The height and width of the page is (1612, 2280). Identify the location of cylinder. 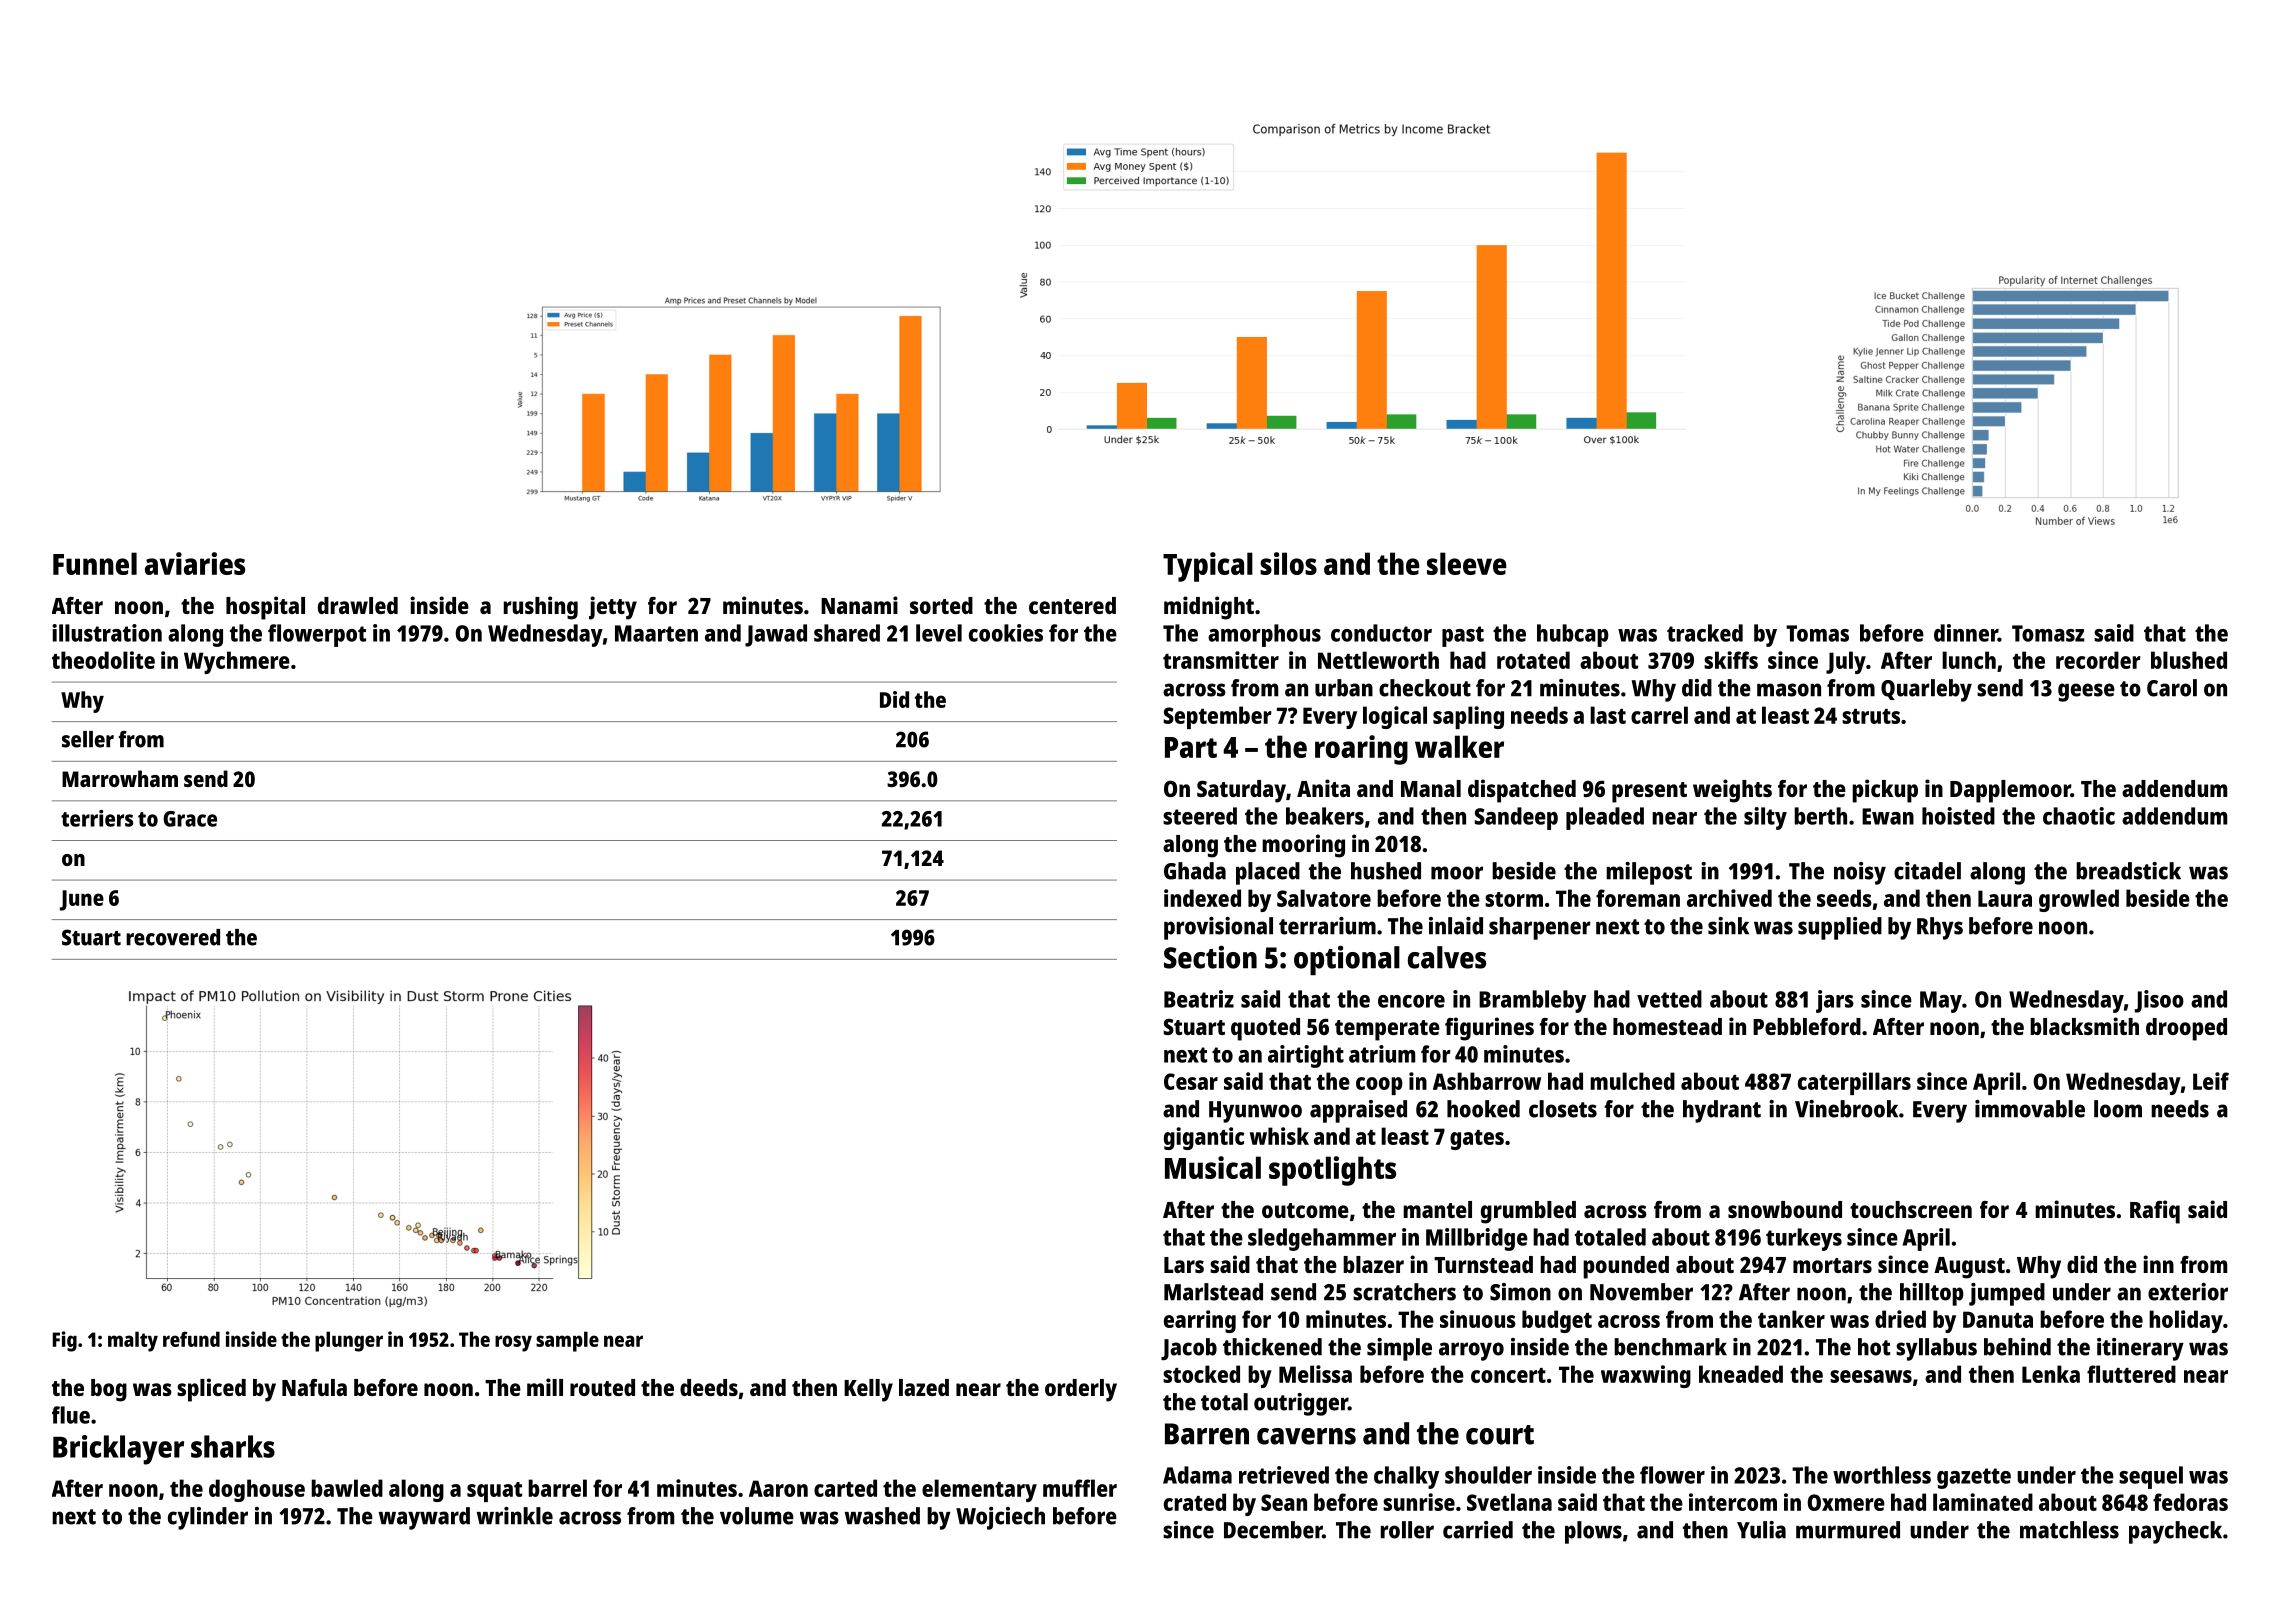
(208, 1518).
